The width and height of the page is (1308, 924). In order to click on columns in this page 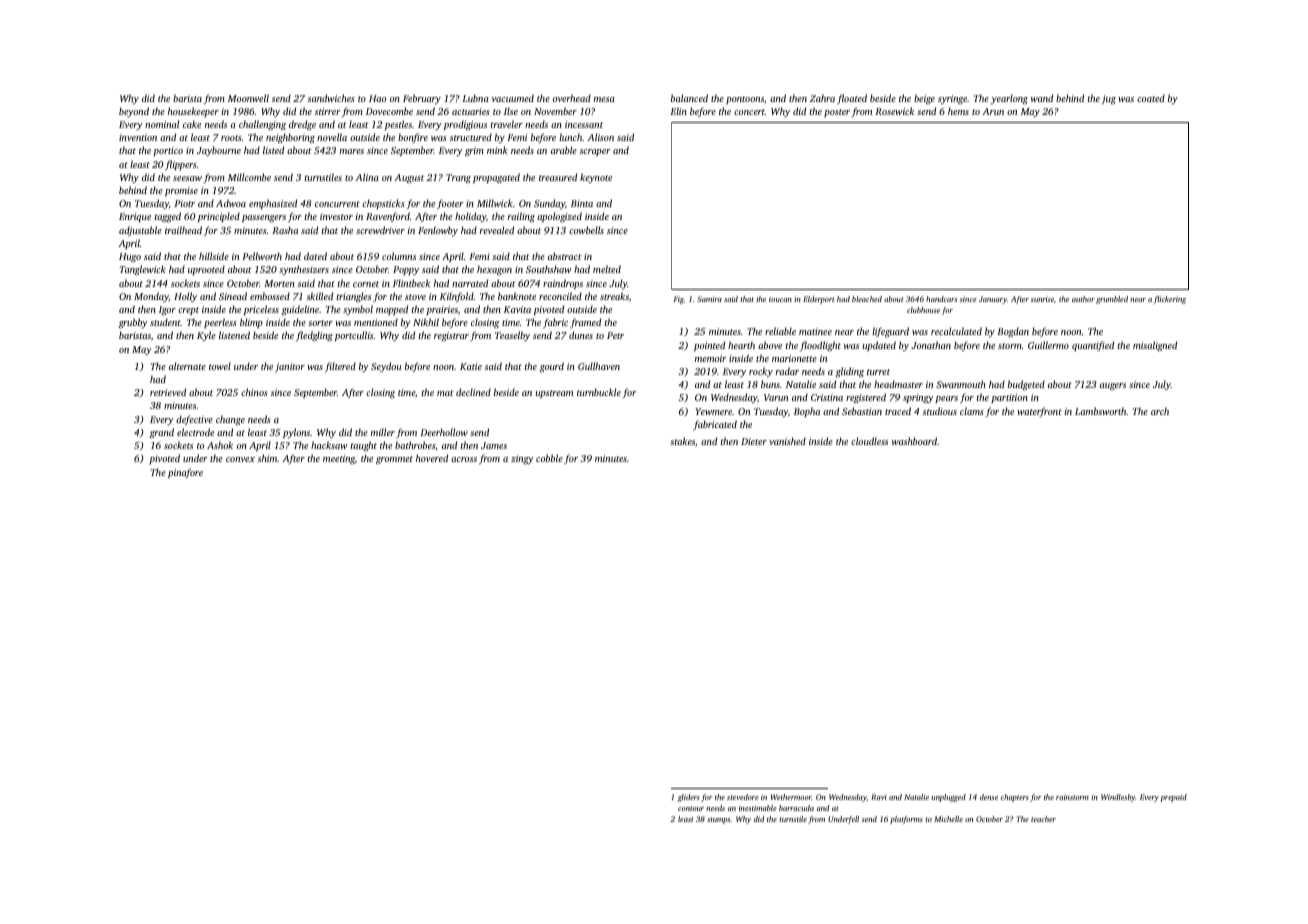, I will do `click(399, 256)`.
